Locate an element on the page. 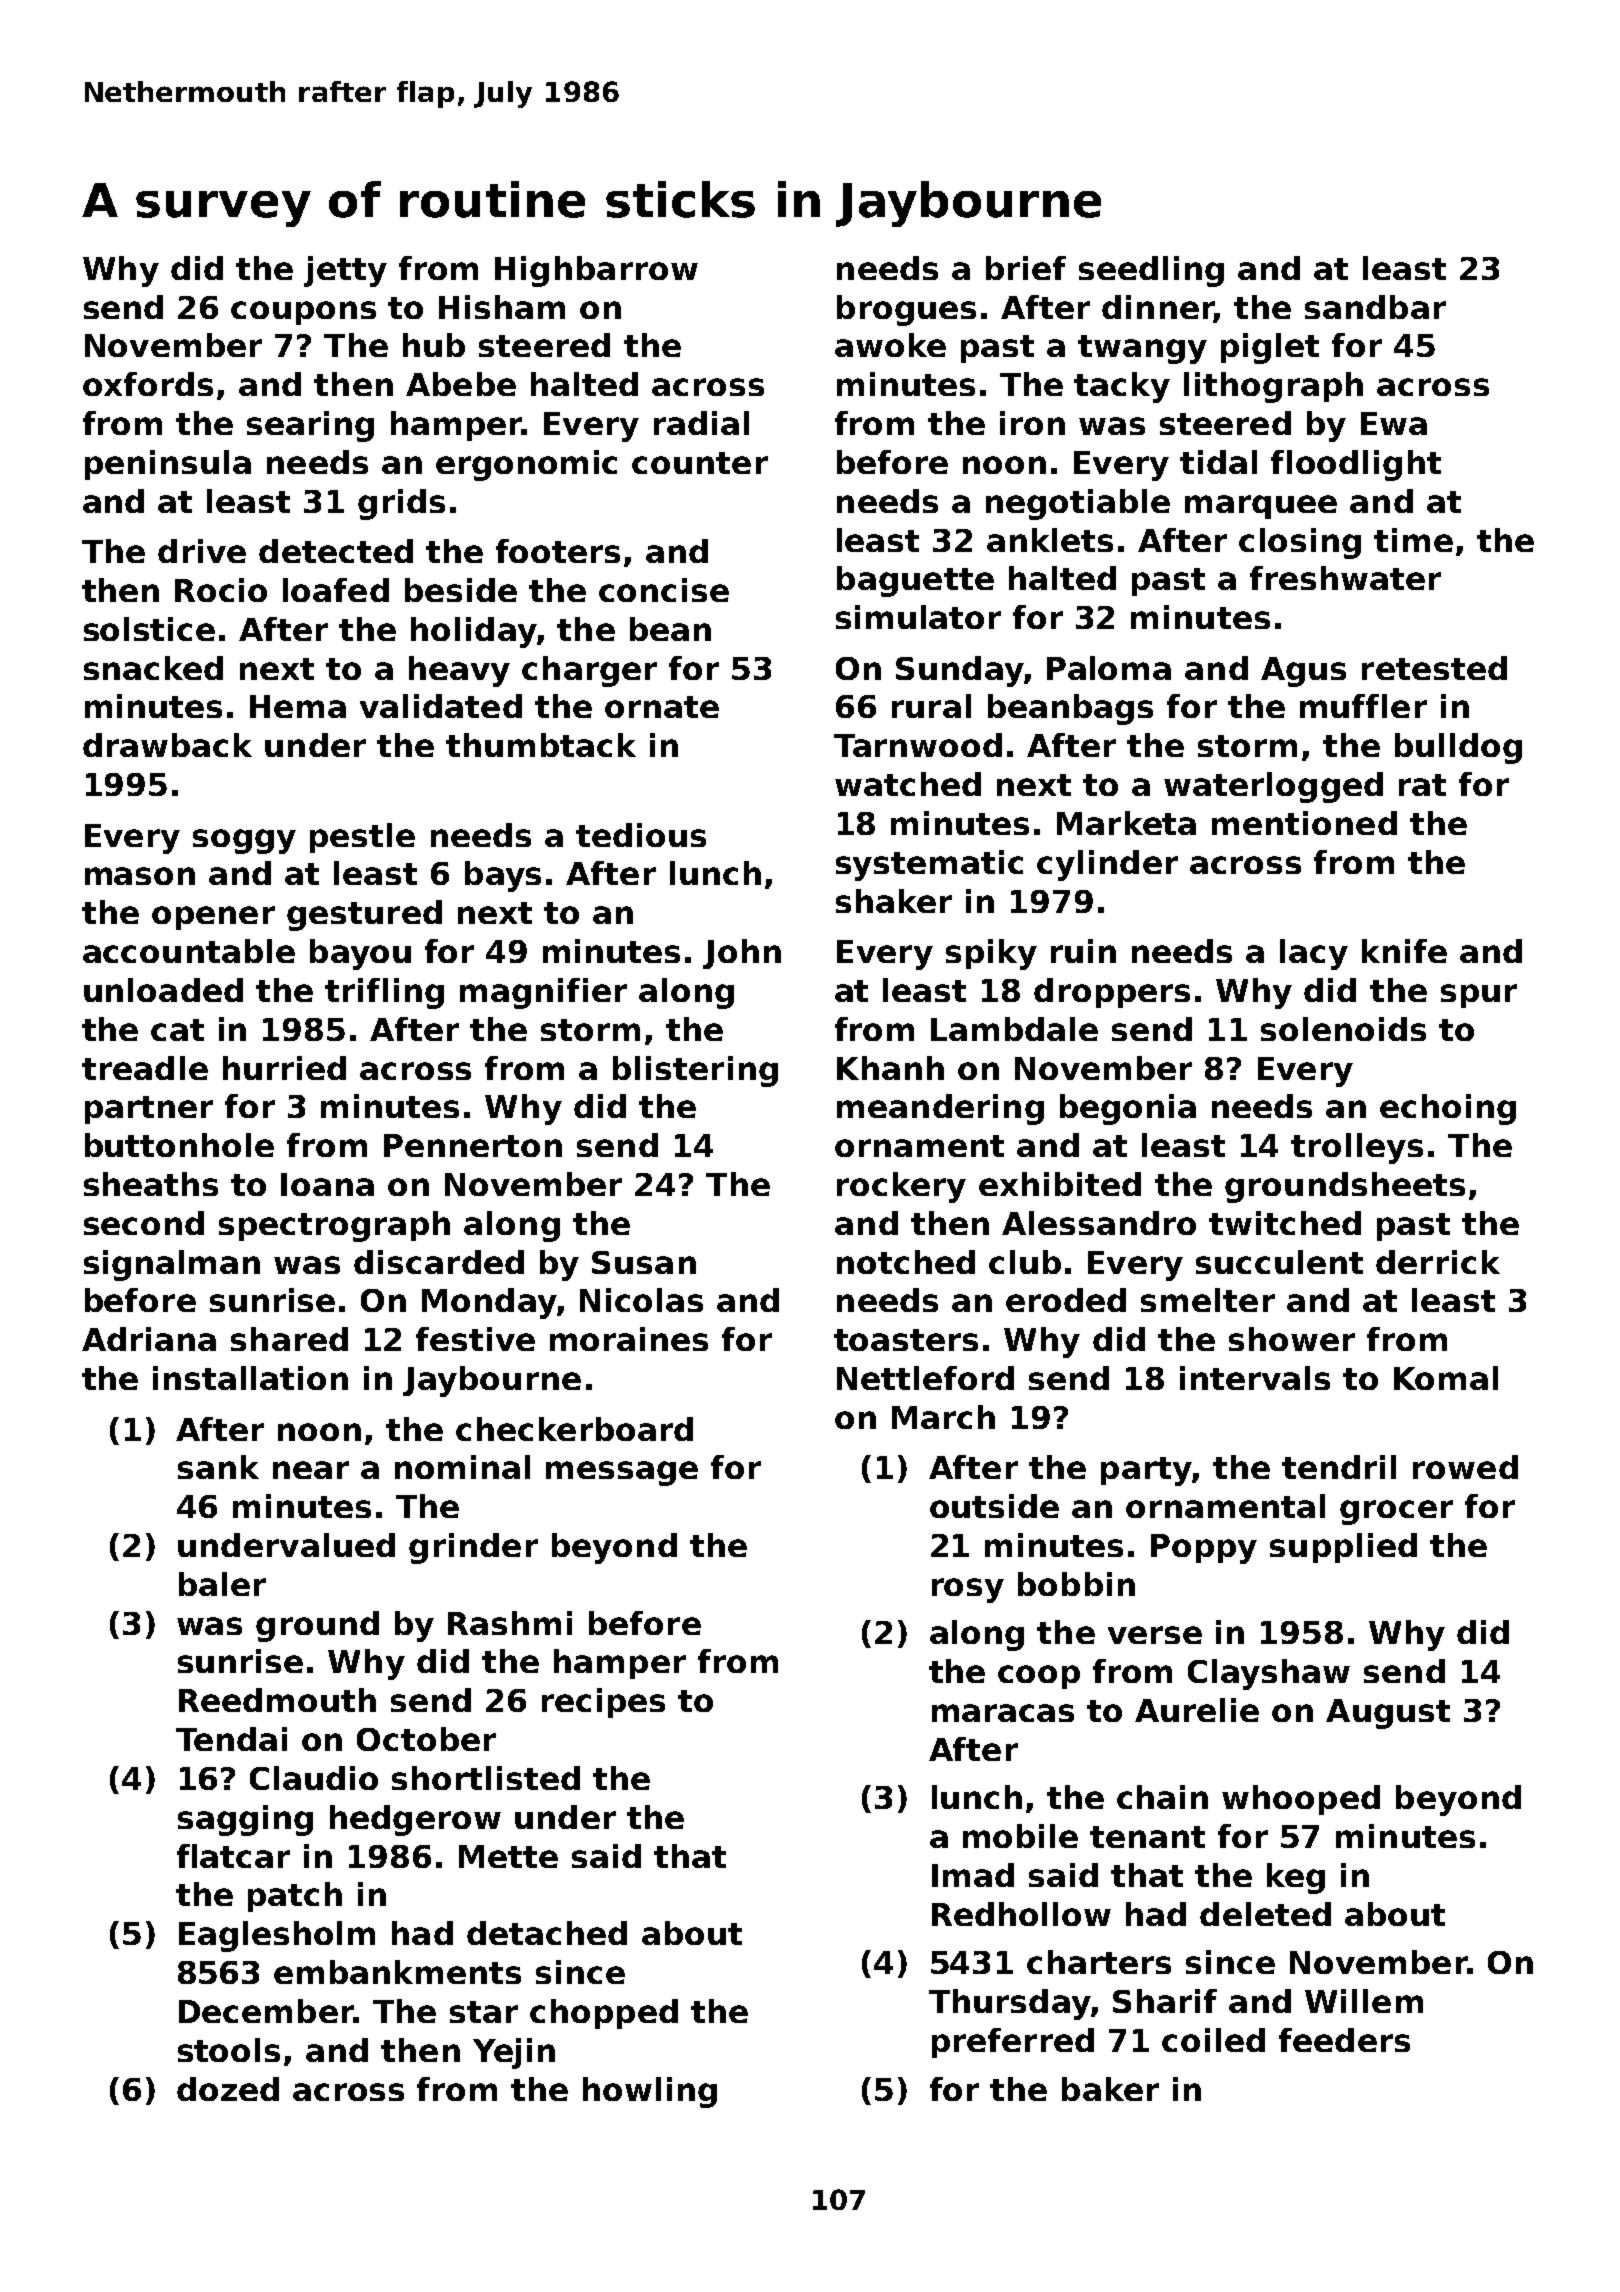  tedious is located at coordinates (641, 835).
